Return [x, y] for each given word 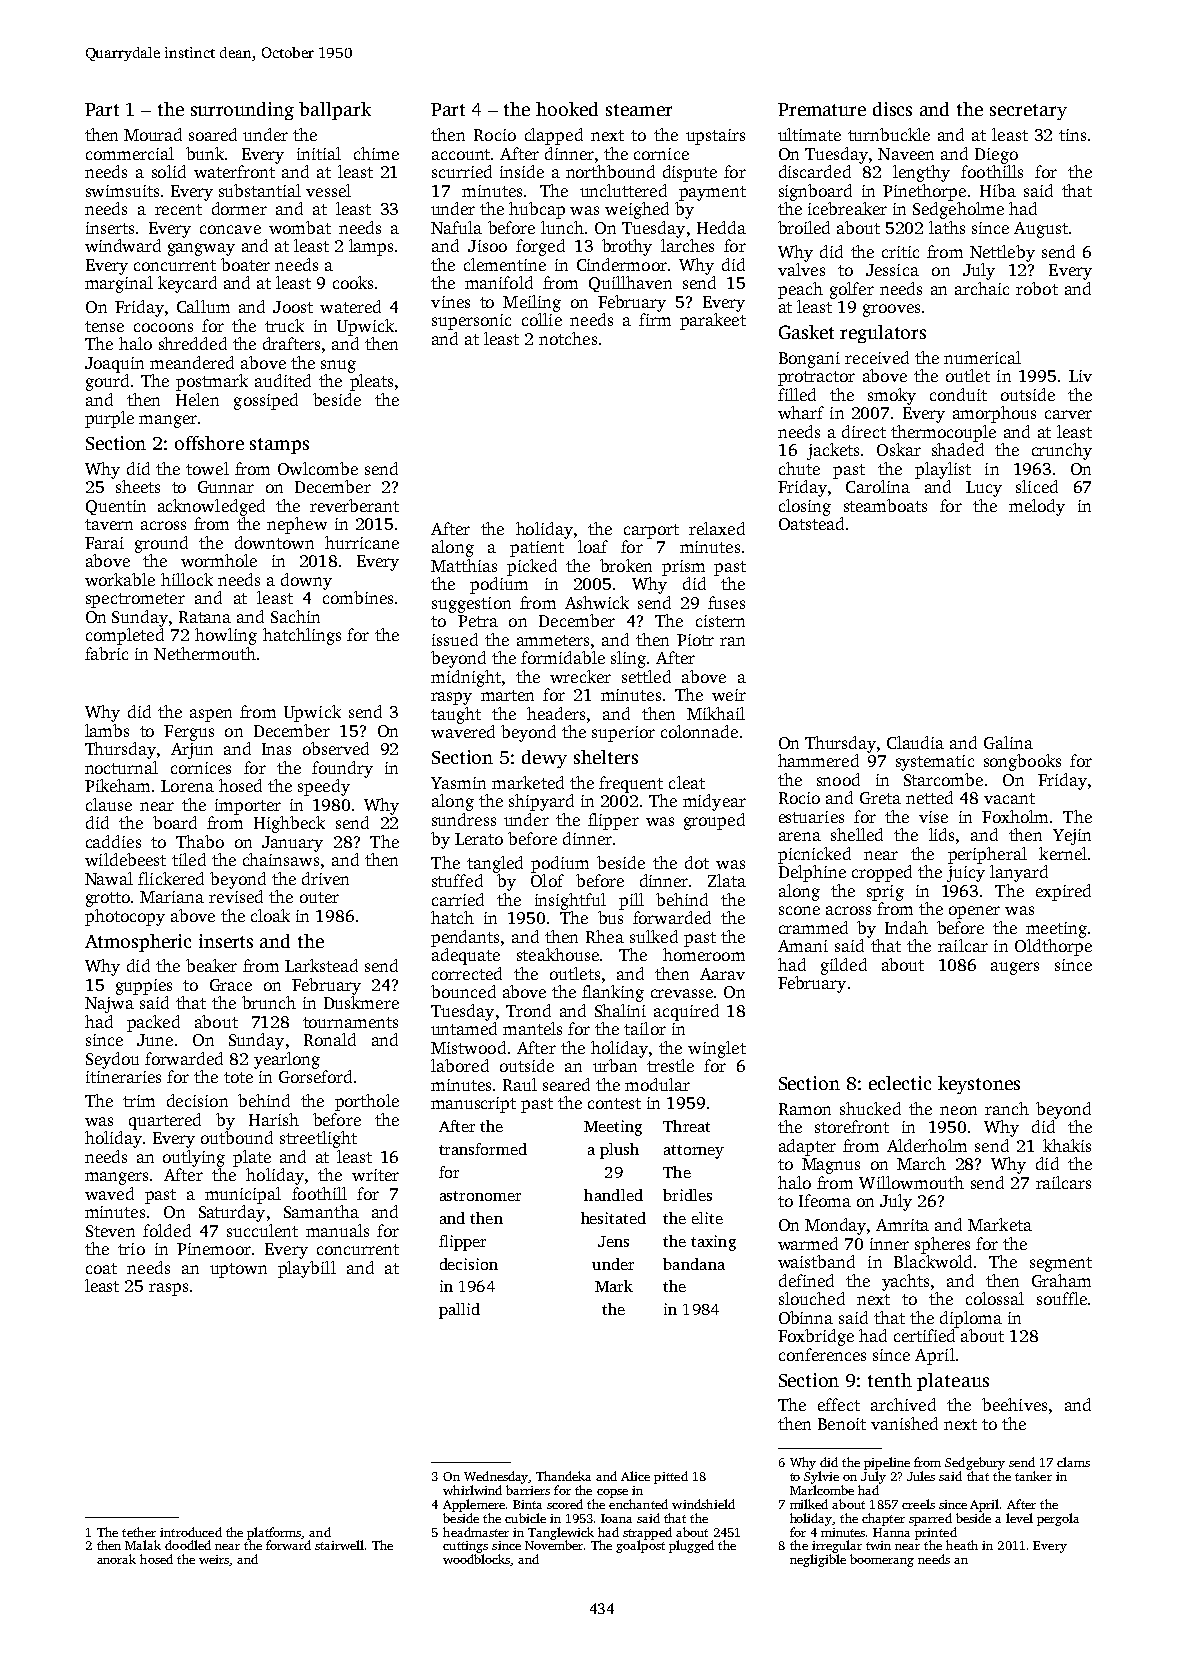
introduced [191, 1532]
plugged [691, 1546]
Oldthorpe [1053, 947]
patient [537, 549]
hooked [567, 109]
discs [892, 109]
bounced [463, 991]
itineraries [123, 1077]
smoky [892, 396]
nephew [297, 525]
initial [319, 153]
